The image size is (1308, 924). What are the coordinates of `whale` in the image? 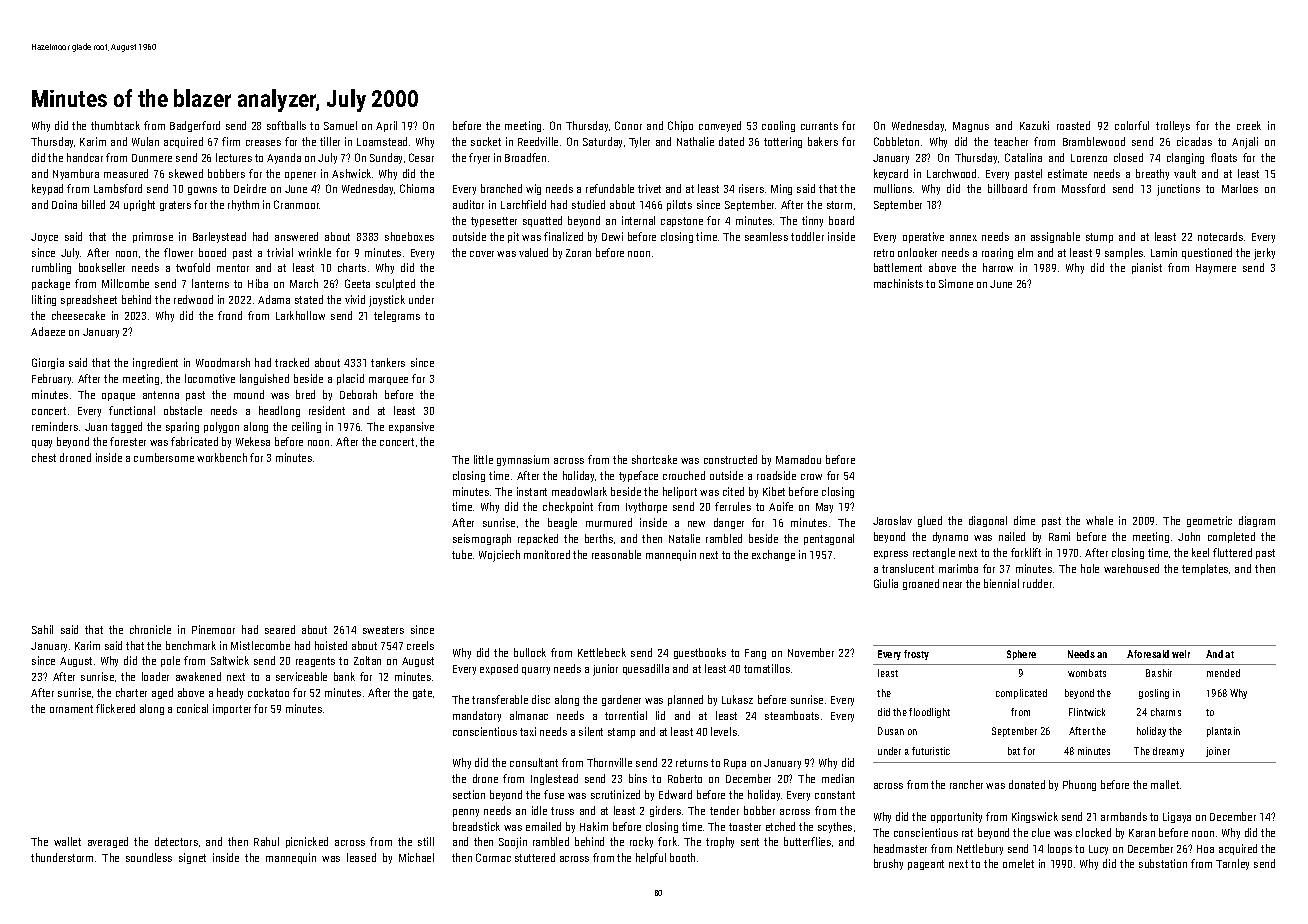 It's located at (1099, 520).
